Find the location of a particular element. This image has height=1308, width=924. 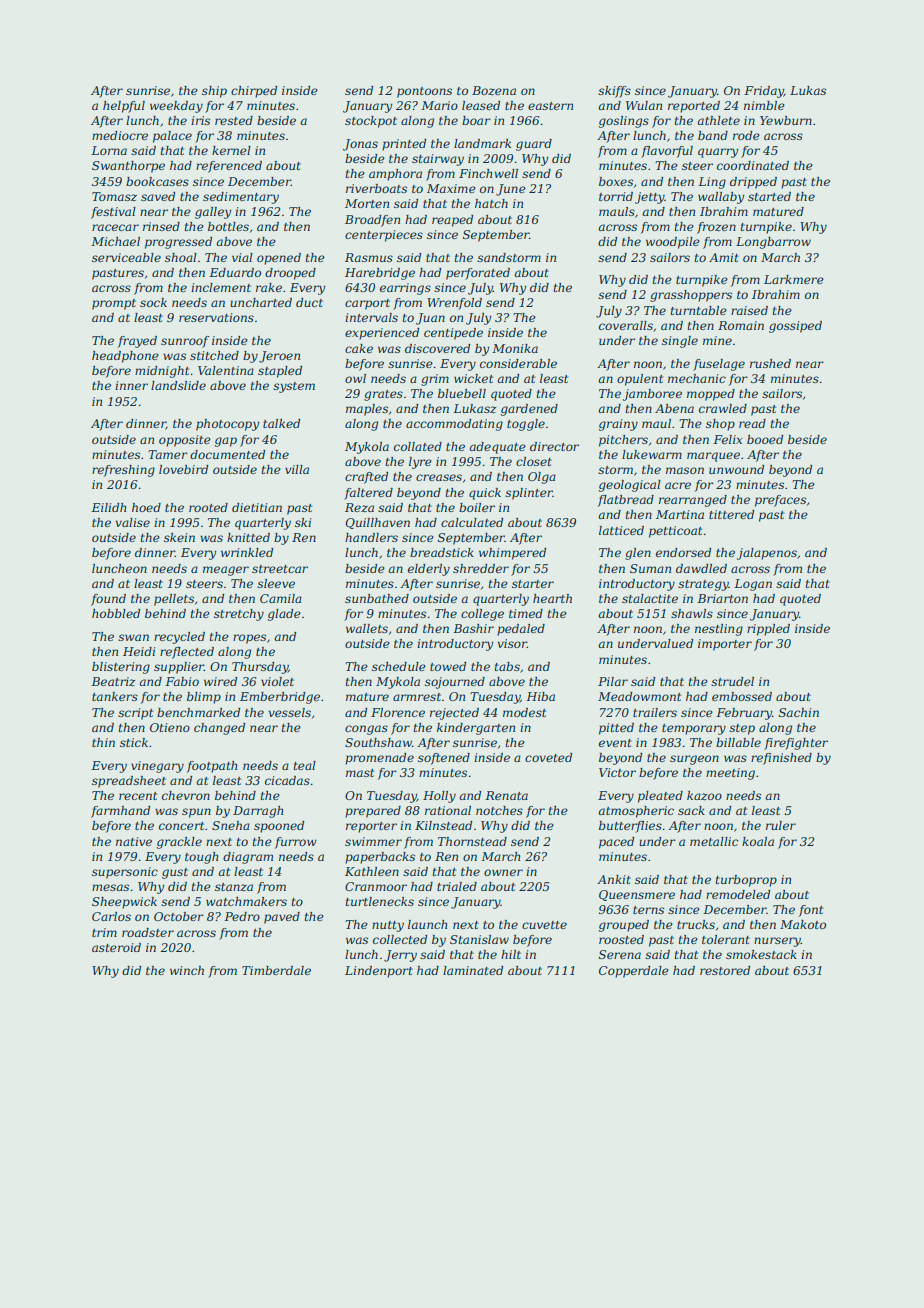

turntable is located at coordinates (699, 310).
